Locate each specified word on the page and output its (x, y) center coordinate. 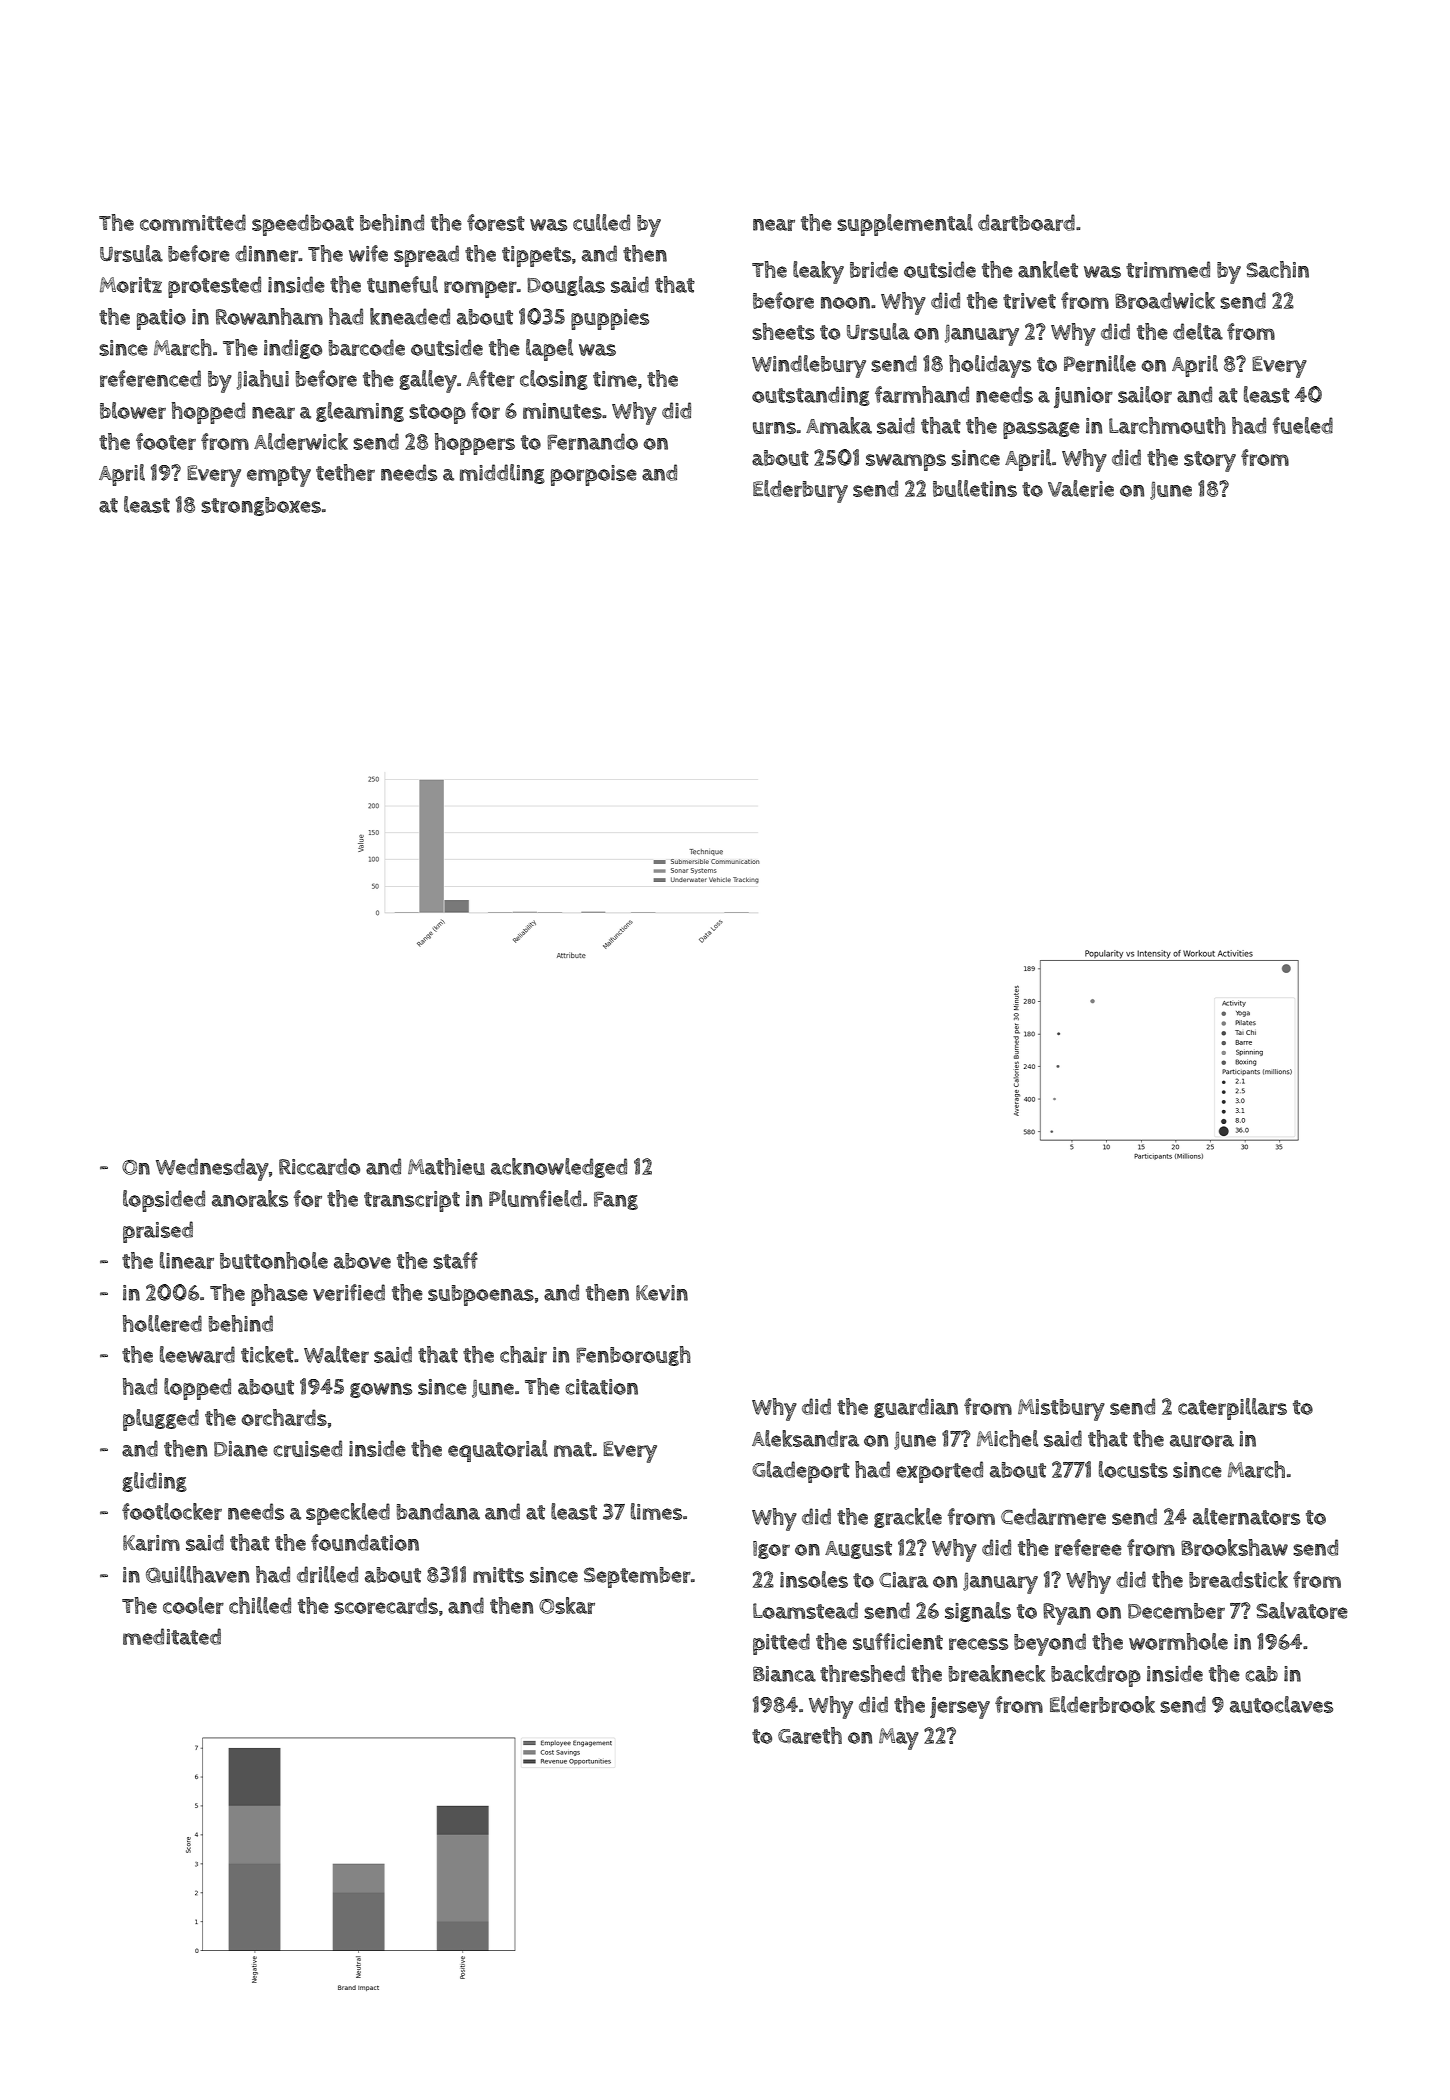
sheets (783, 331)
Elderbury (800, 491)
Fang (616, 1201)
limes (656, 1511)
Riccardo (319, 1166)
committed (193, 222)
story (1210, 461)
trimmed (1168, 269)
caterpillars (1232, 1409)
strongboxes (261, 506)
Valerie (1081, 488)
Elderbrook (1102, 1704)
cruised (307, 1448)
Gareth (810, 1735)
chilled (260, 1605)
